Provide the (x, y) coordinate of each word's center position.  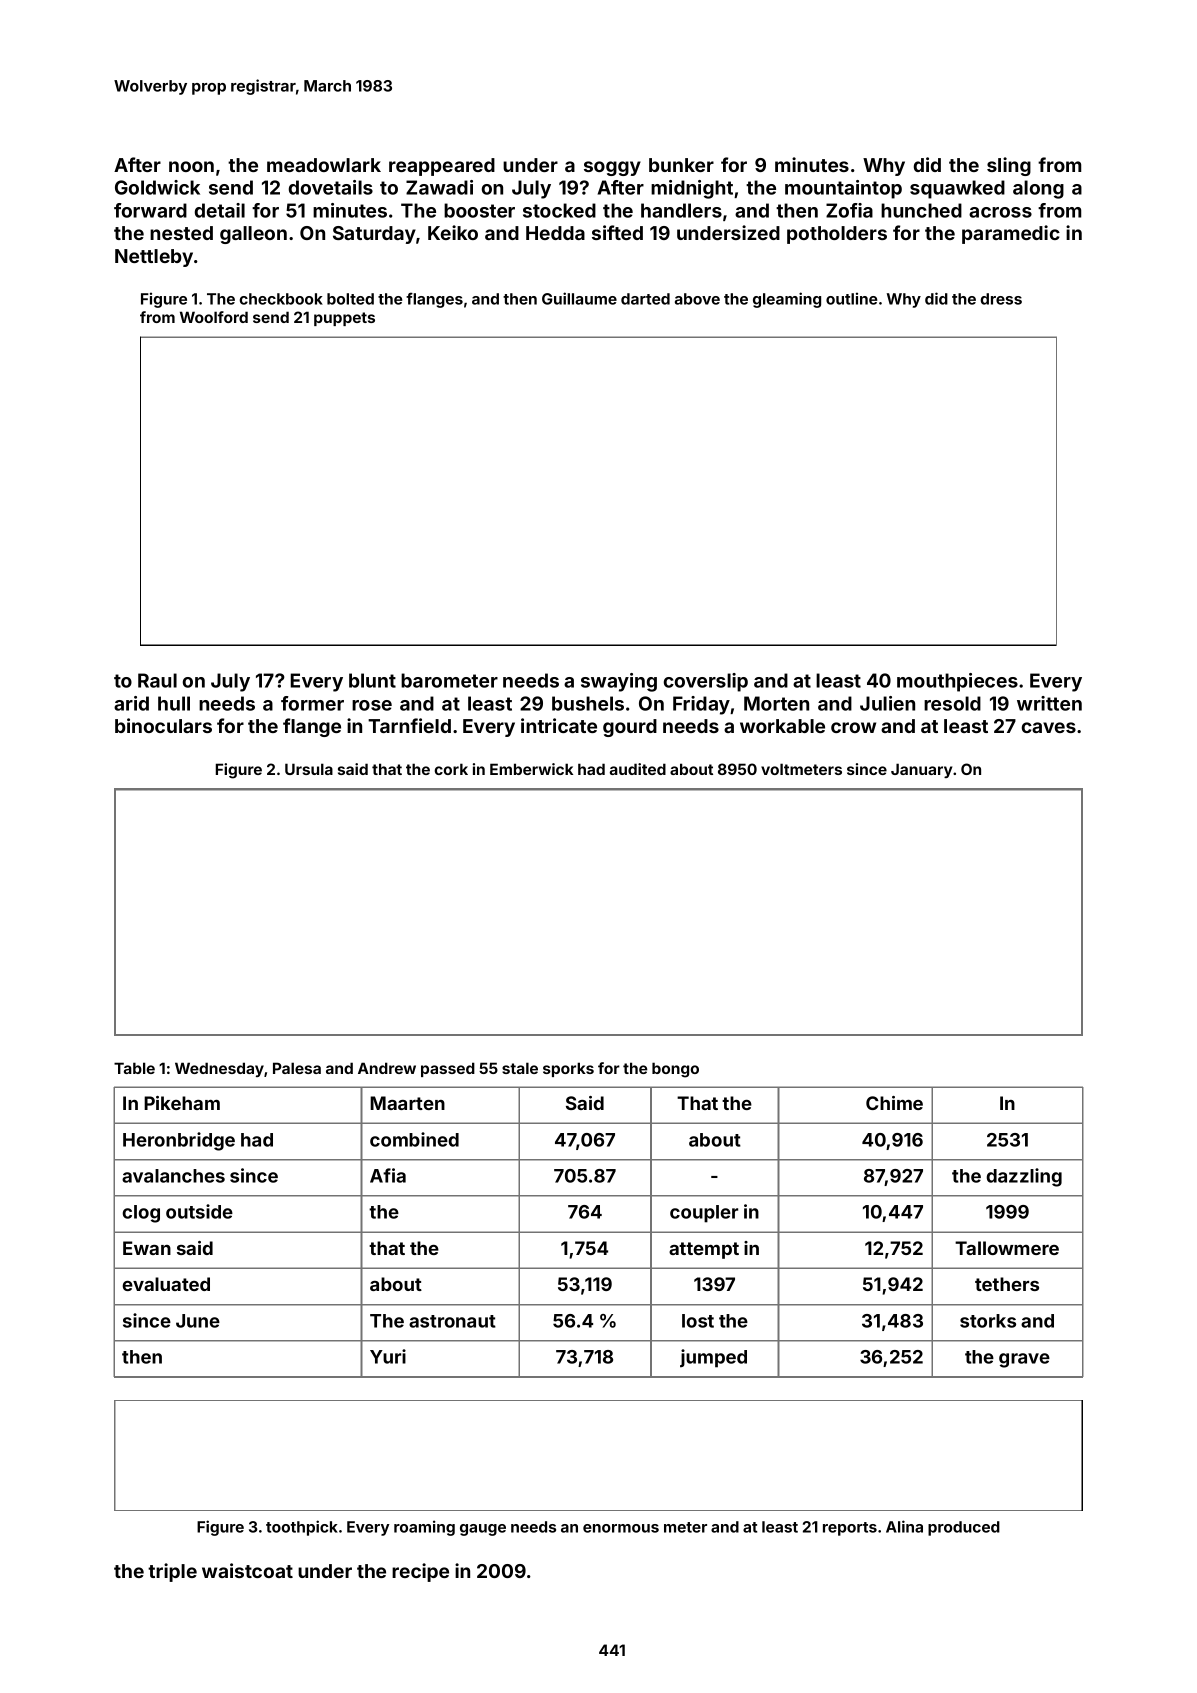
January (921, 770)
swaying (619, 682)
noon (191, 166)
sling (1009, 166)
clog (141, 1214)
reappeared (442, 167)
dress (1001, 299)
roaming (424, 1528)
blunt (372, 680)
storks (988, 1321)
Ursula (309, 769)
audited (638, 769)
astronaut (452, 1321)
